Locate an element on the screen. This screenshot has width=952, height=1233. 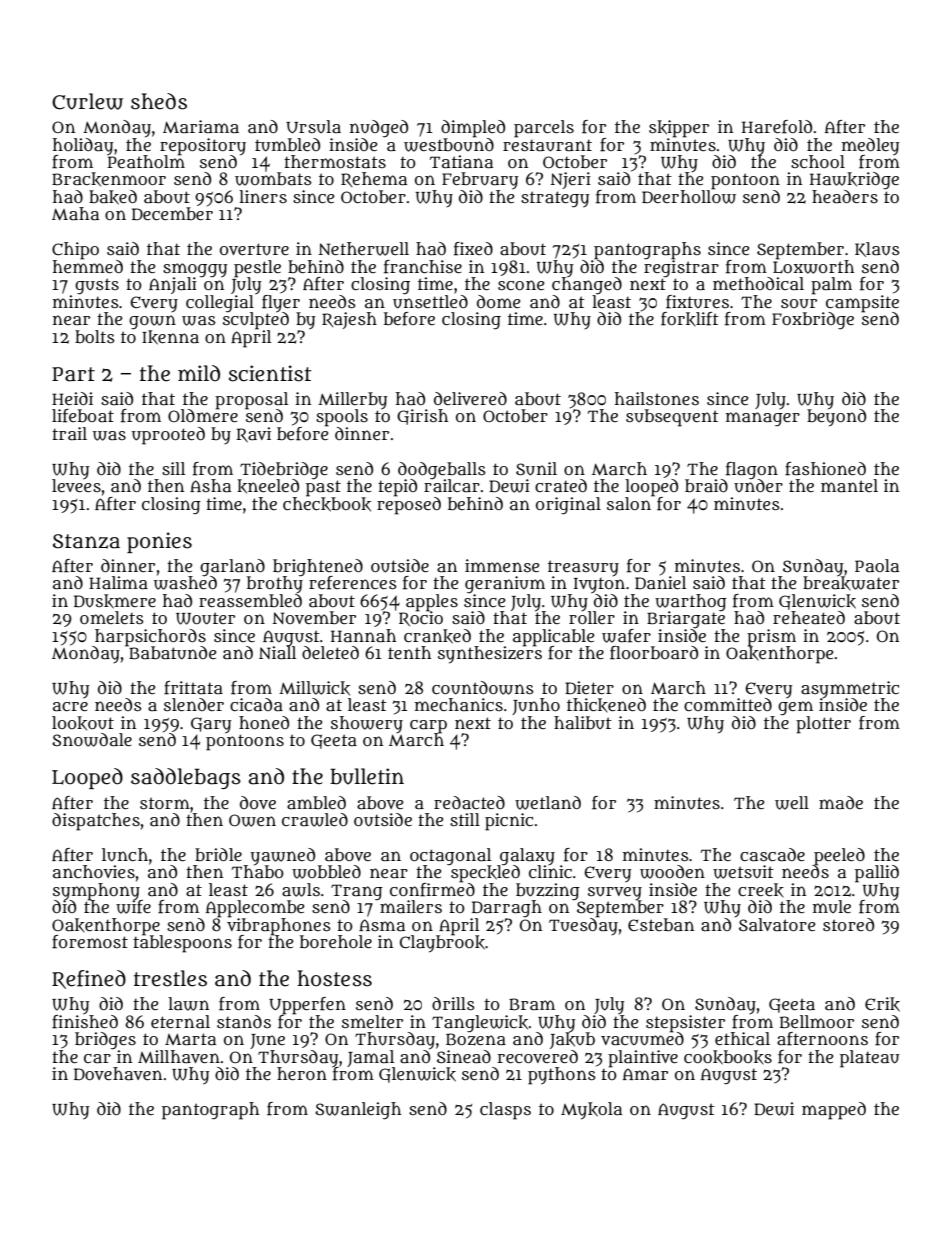
vibraphones is located at coordinates (279, 926).
